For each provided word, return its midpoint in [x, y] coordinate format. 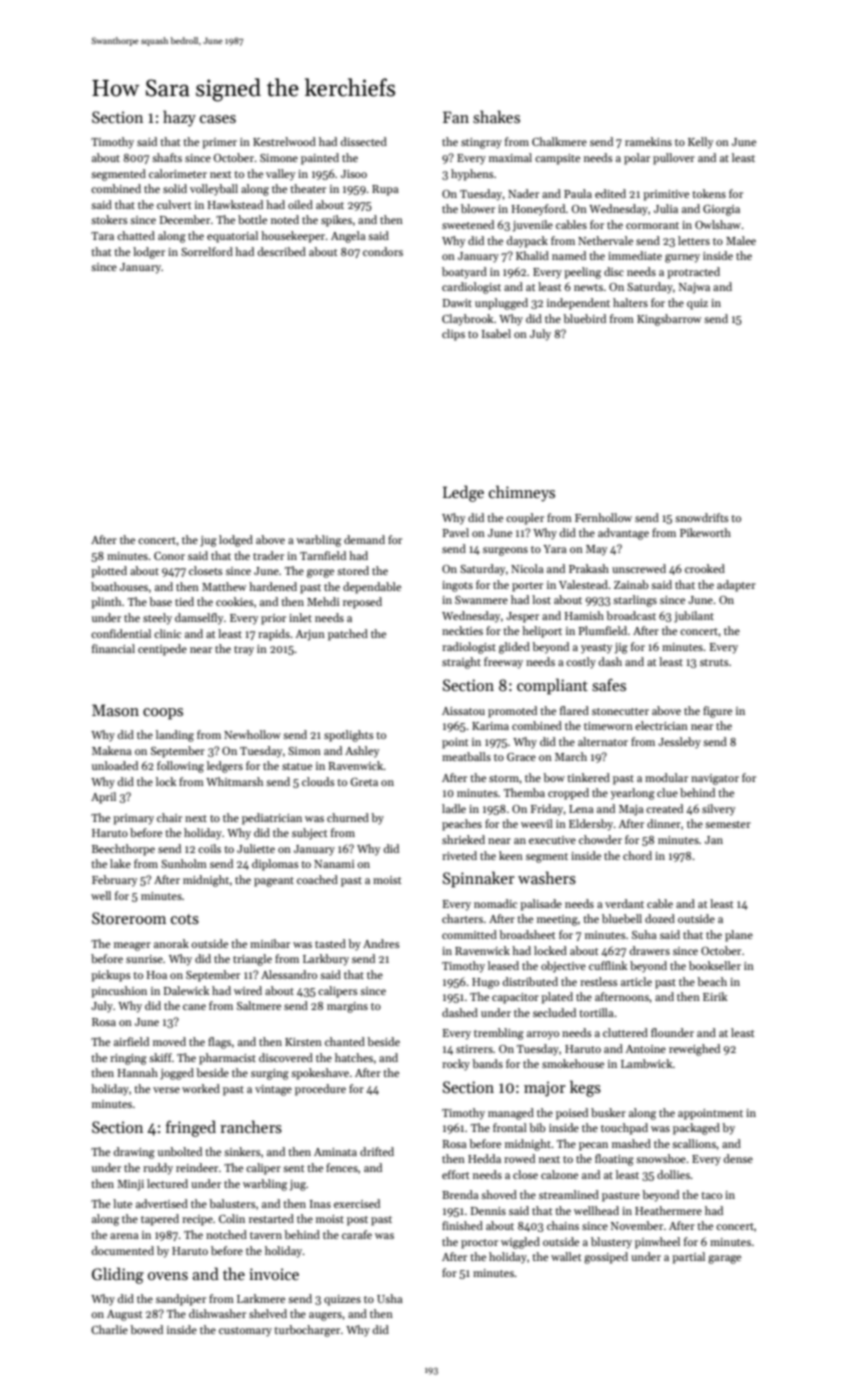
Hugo [485, 983]
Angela [348, 237]
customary [245, 1332]
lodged [236, 541]
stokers [109, 219]
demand [364, 539]
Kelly [700, 143]
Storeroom [129, 918]
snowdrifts [702, 517]
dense [738, 1158]
